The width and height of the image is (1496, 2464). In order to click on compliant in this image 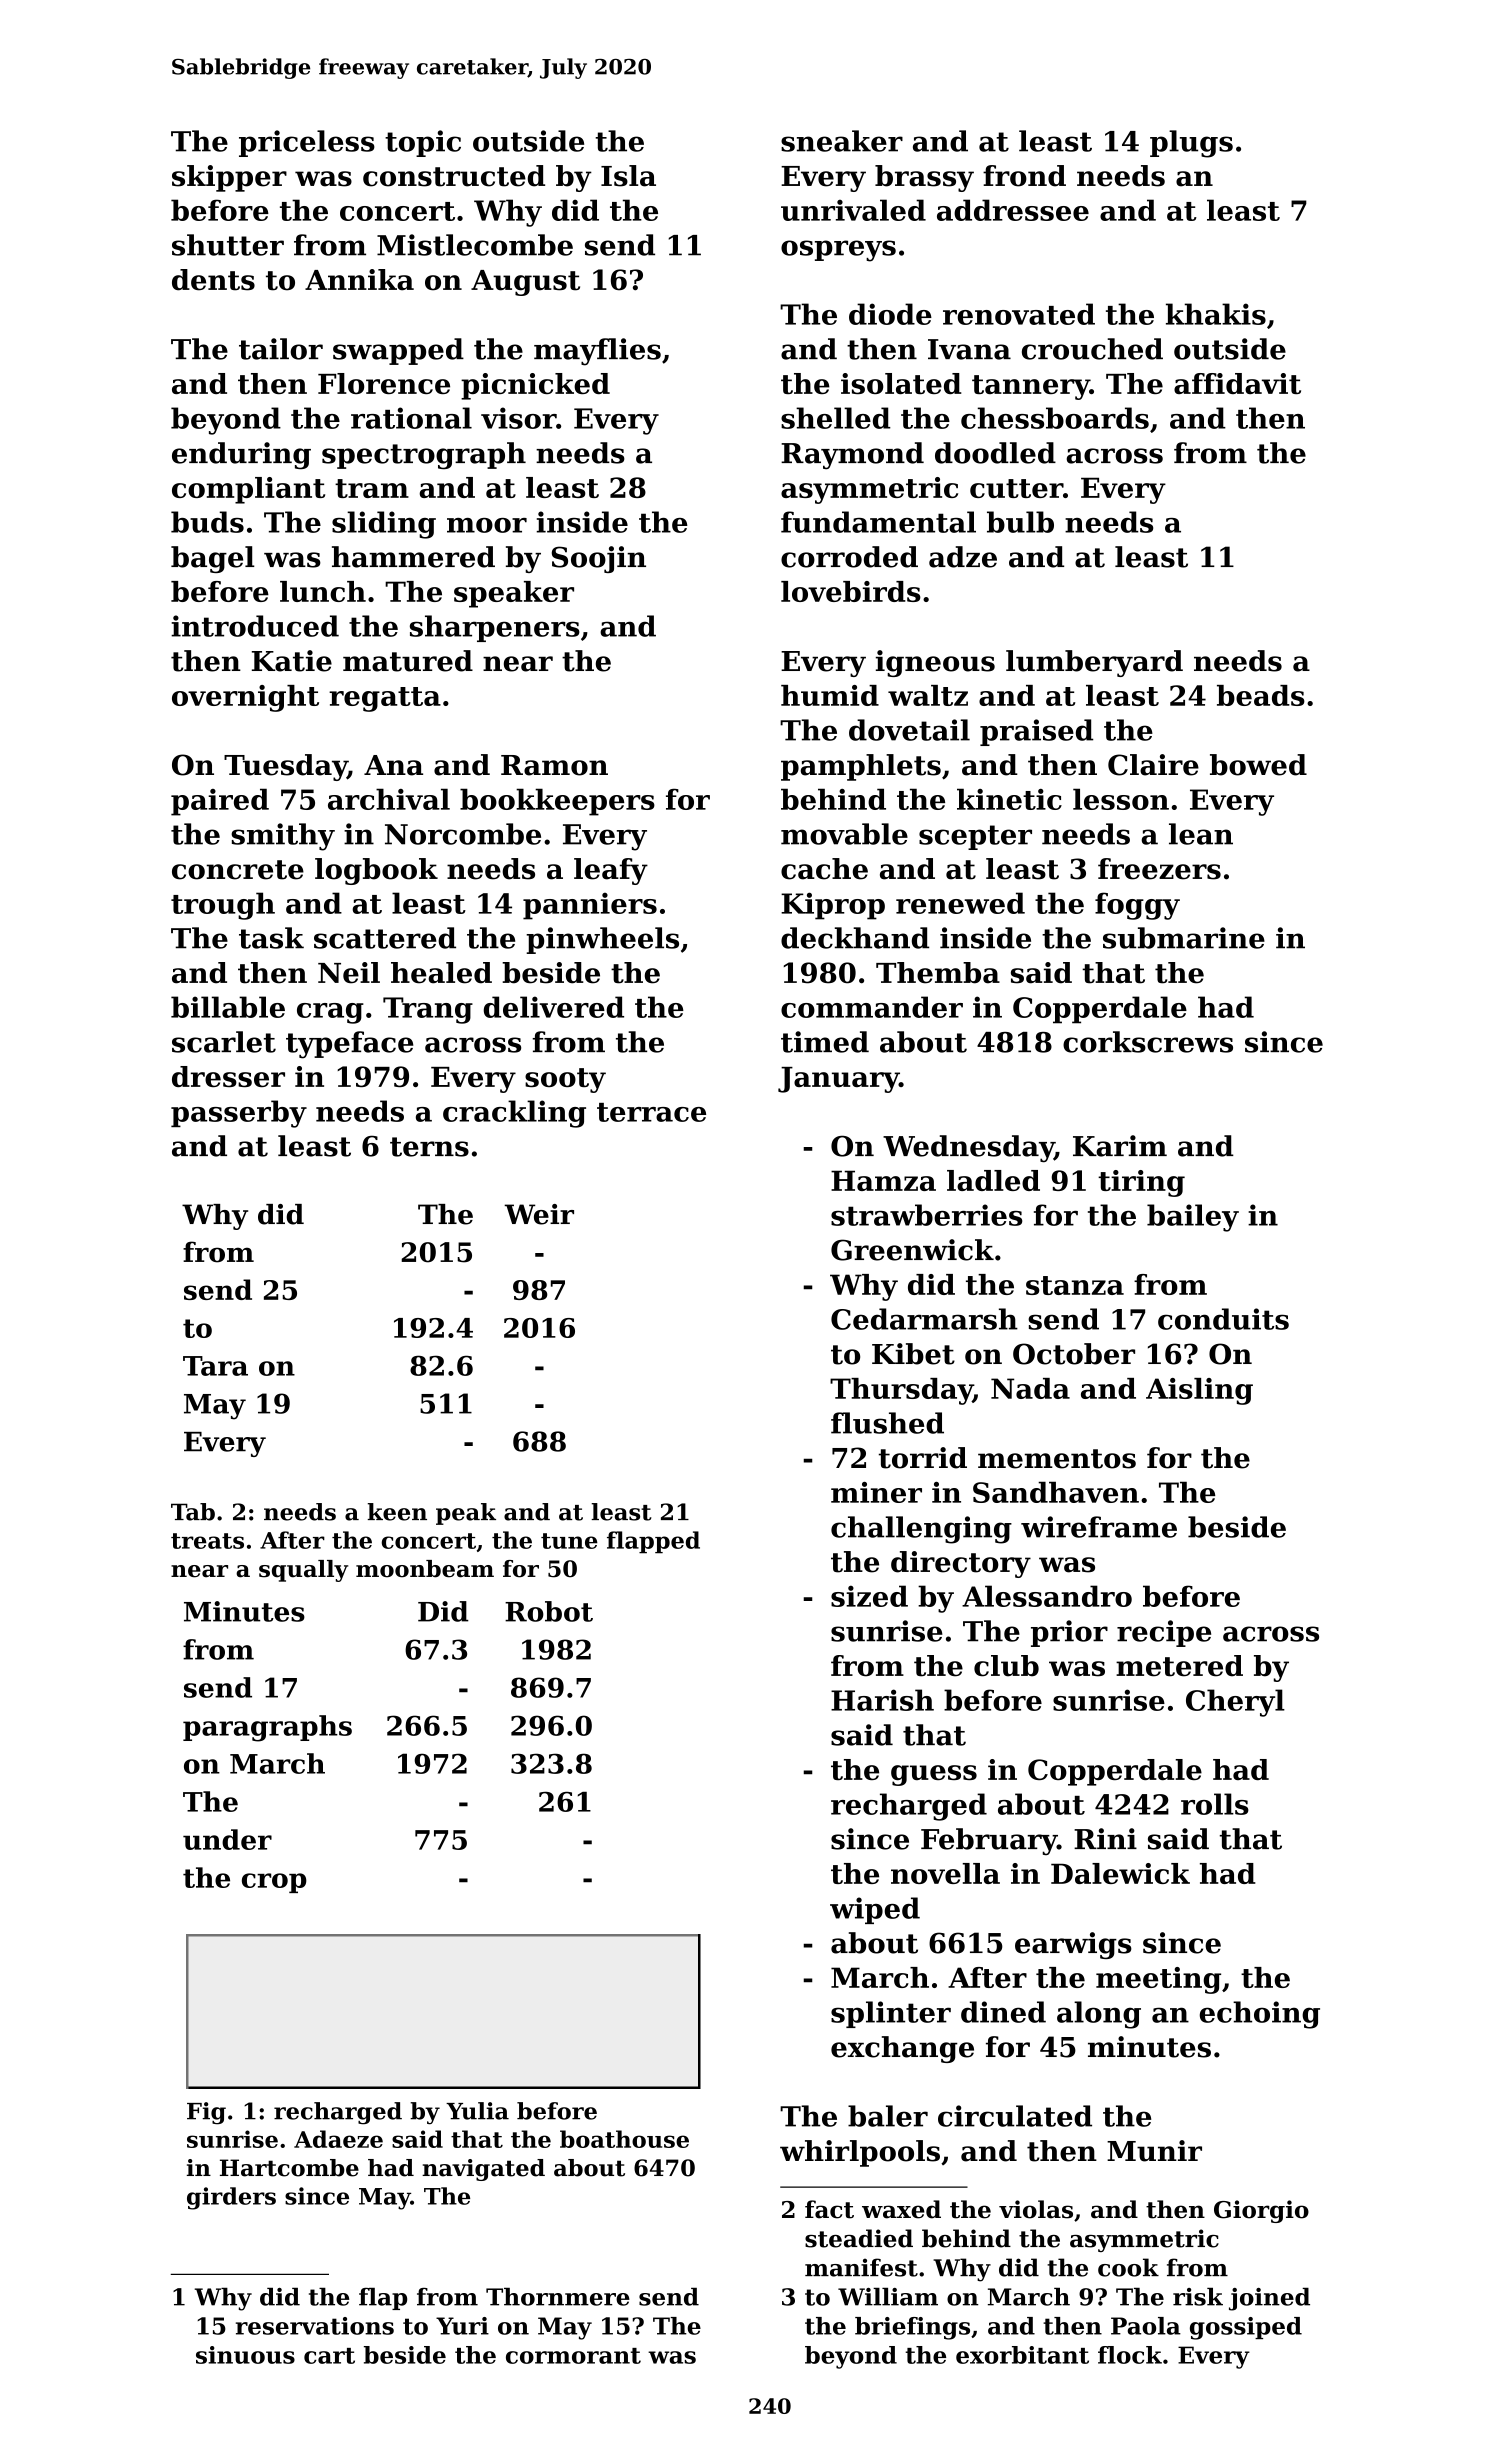, I will do `click(248, 490)`.
